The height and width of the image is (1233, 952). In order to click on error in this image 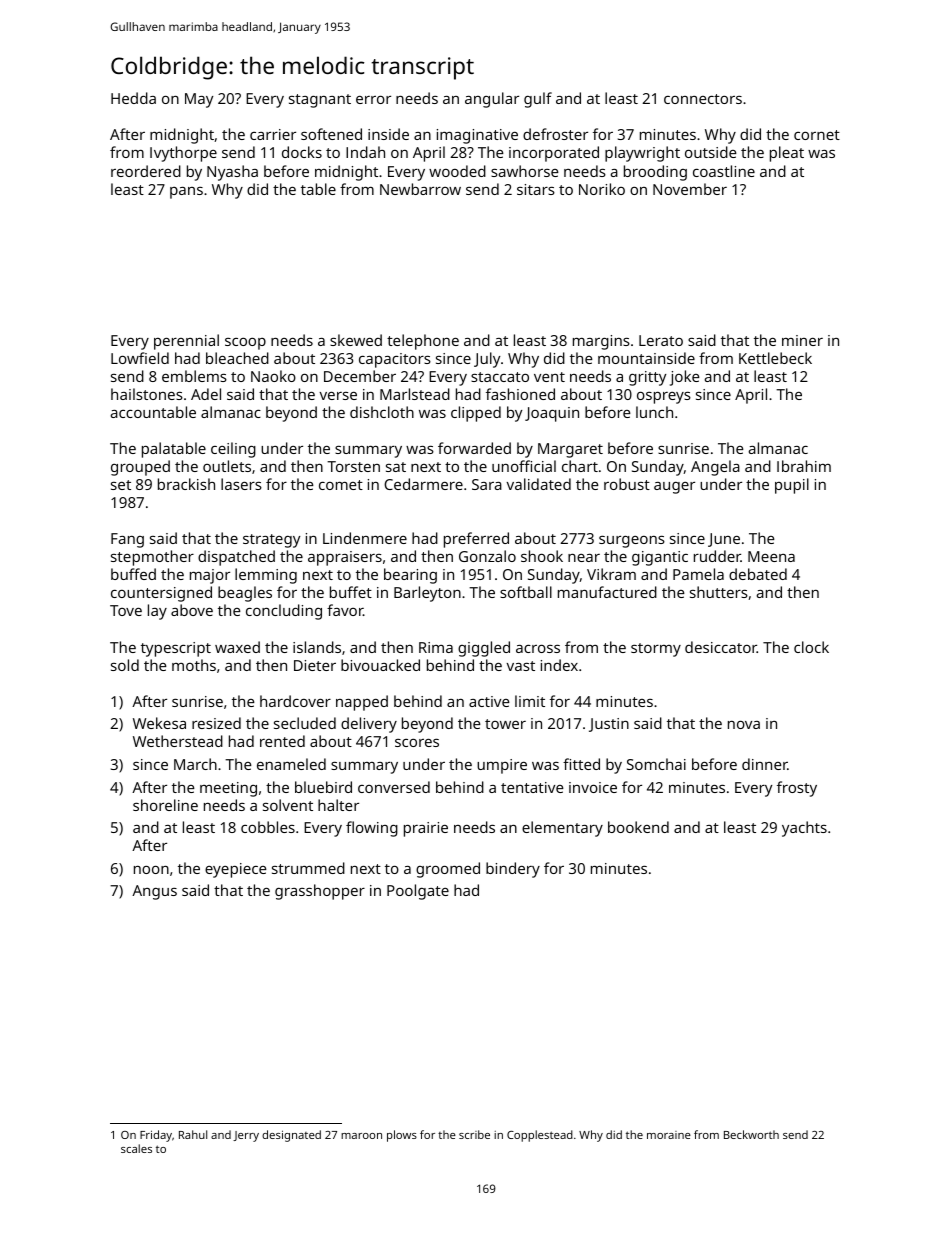, I will do `click(373, 99)`.
